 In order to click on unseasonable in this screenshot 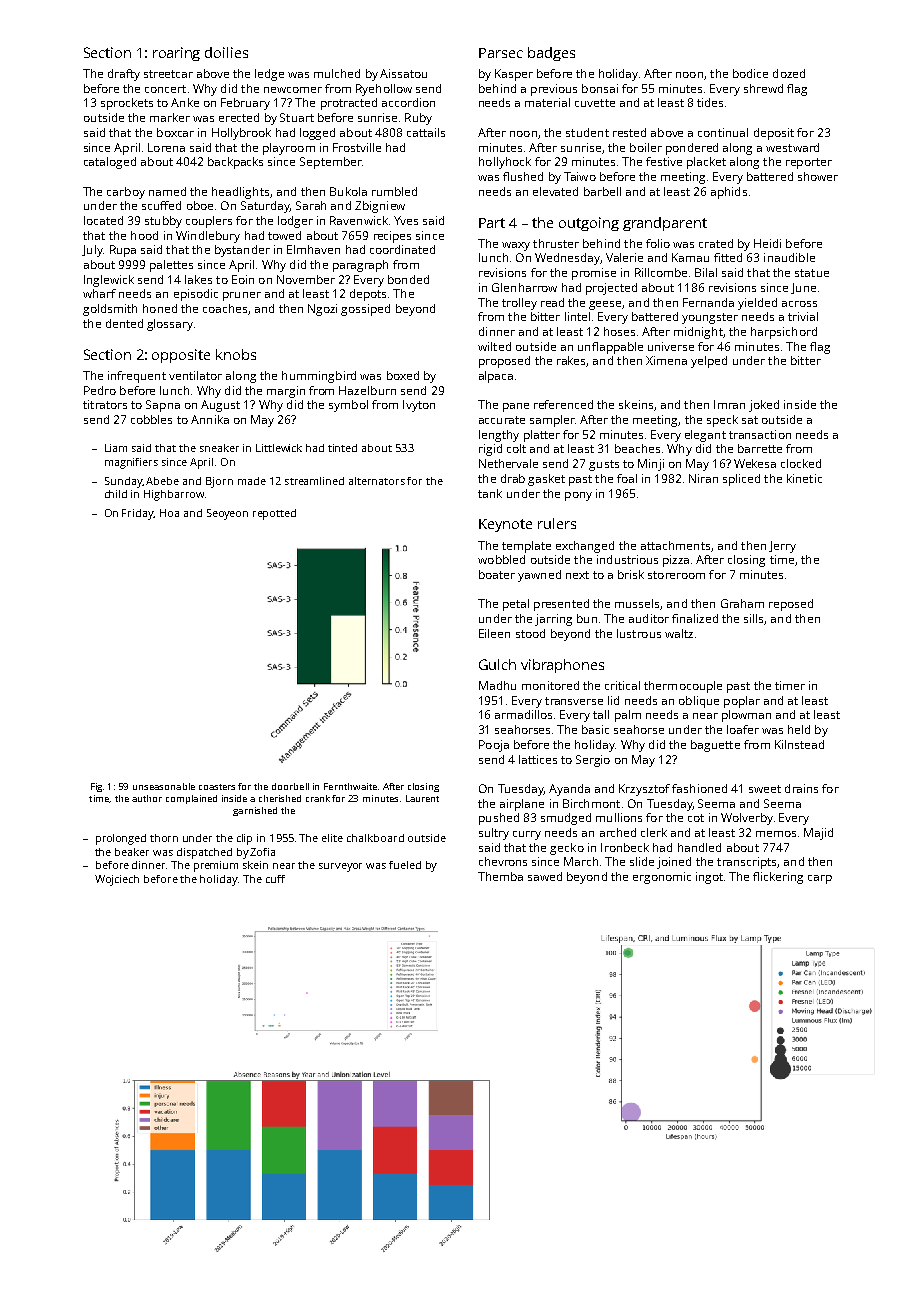, I will do `click(164, 786)`.
